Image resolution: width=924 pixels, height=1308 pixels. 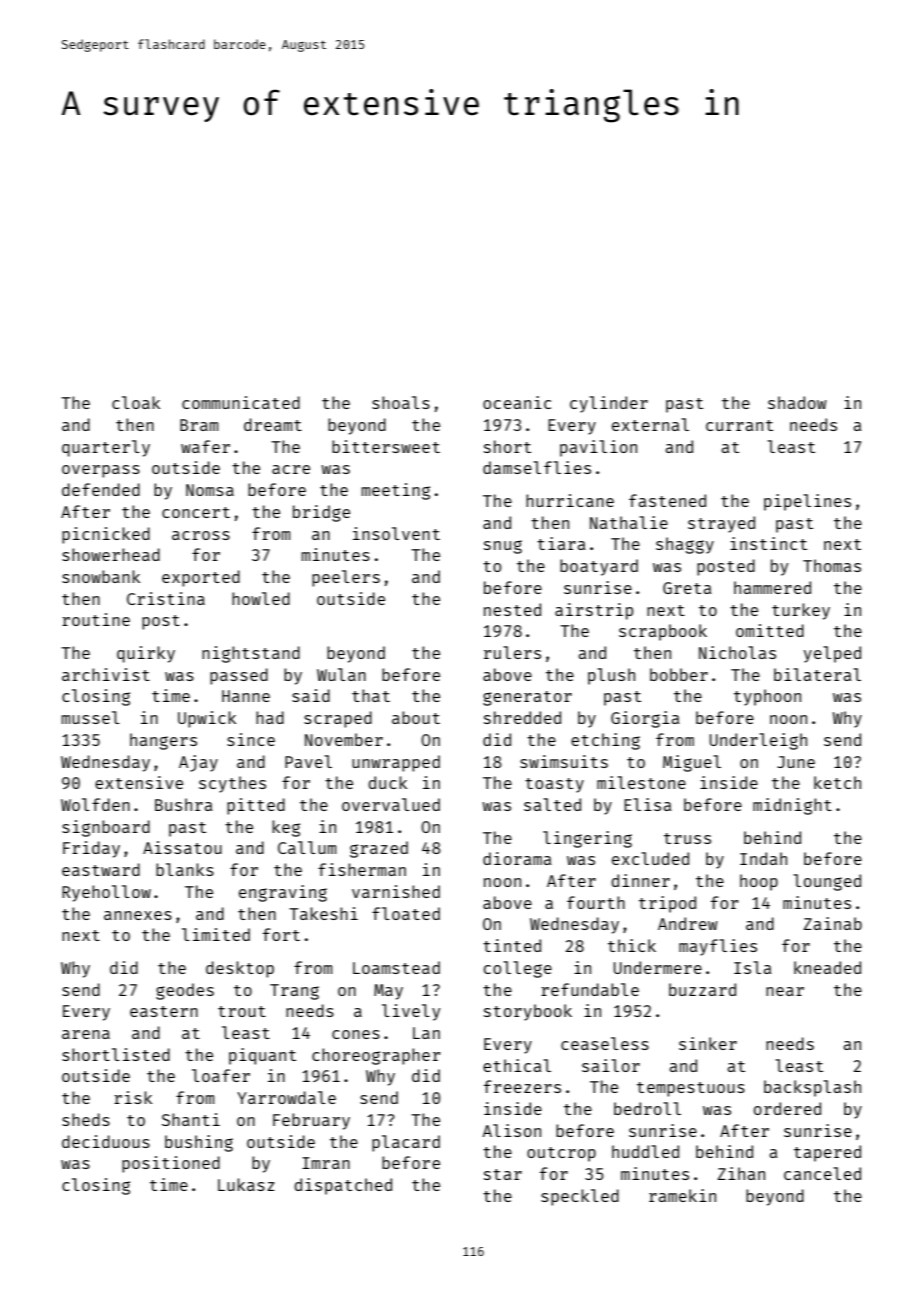 What do you see at coordinates (763, 858) in the document?
I see `Indah` at bounding box center [763, 858].
